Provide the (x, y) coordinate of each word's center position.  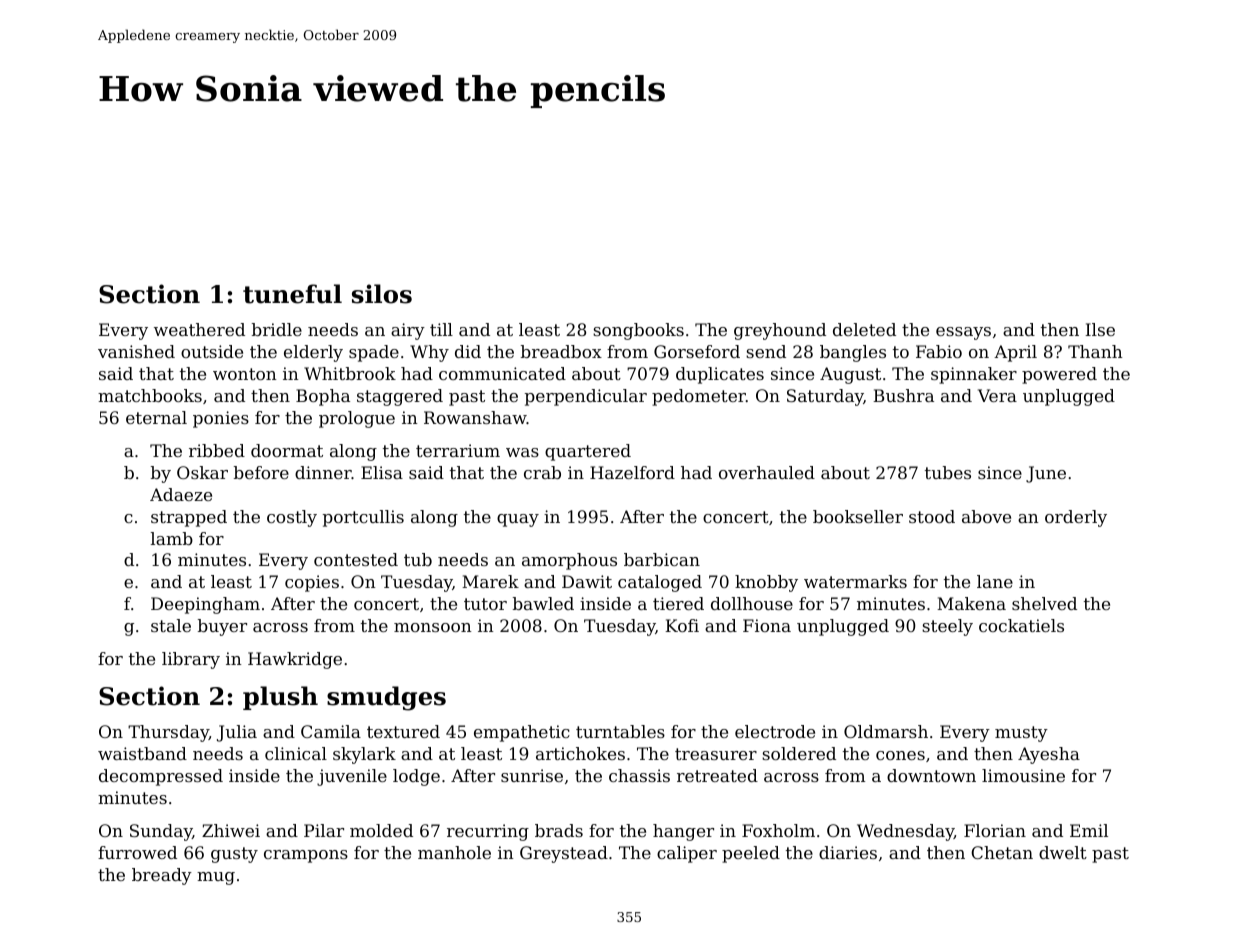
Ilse (1100, 329)
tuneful (292, 294)
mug (216, 878)
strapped (189, 518)
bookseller (858, 516)
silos (382, 294)
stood (932, 516)
